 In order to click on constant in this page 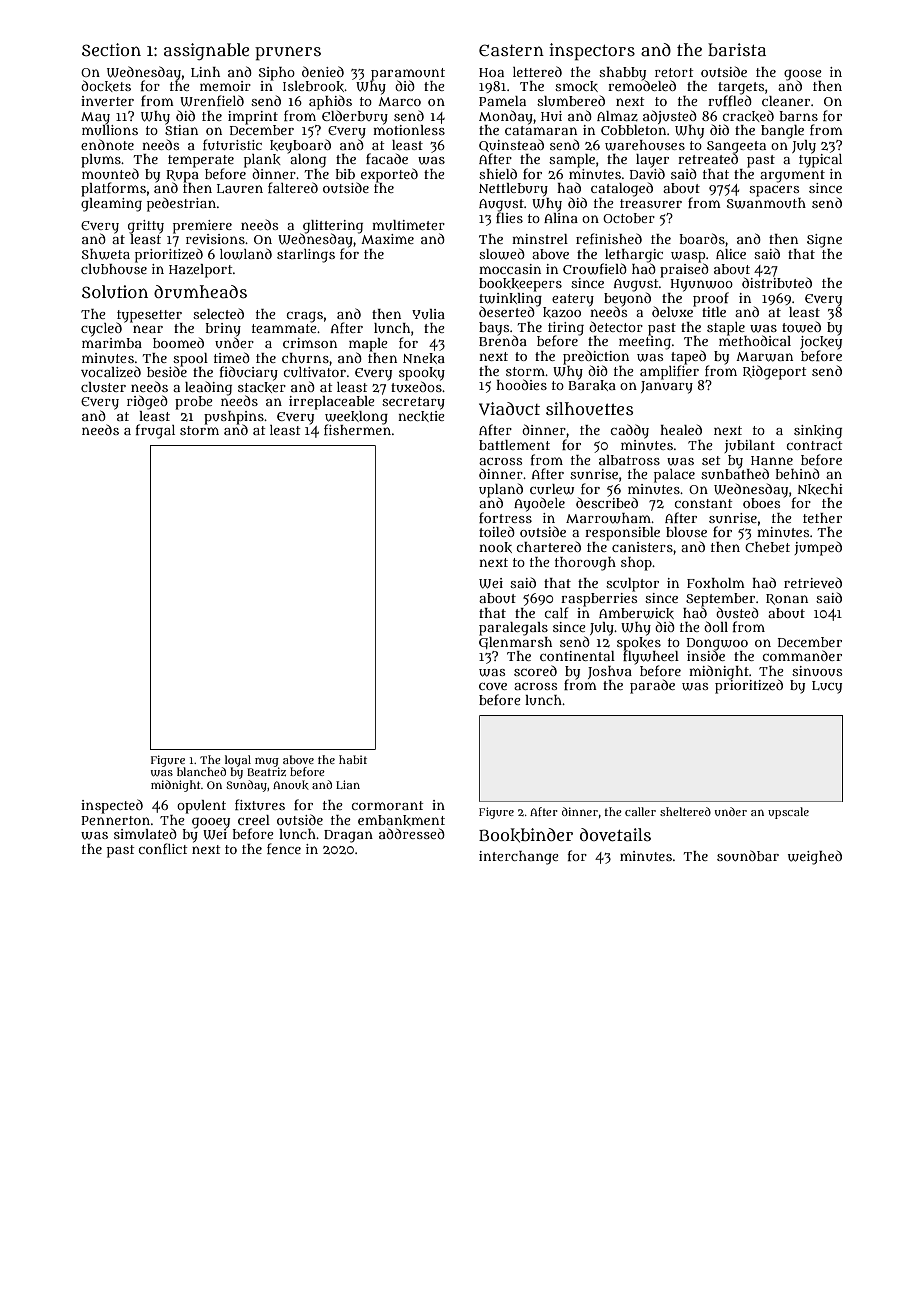, I will do `click(703, 503)`.
